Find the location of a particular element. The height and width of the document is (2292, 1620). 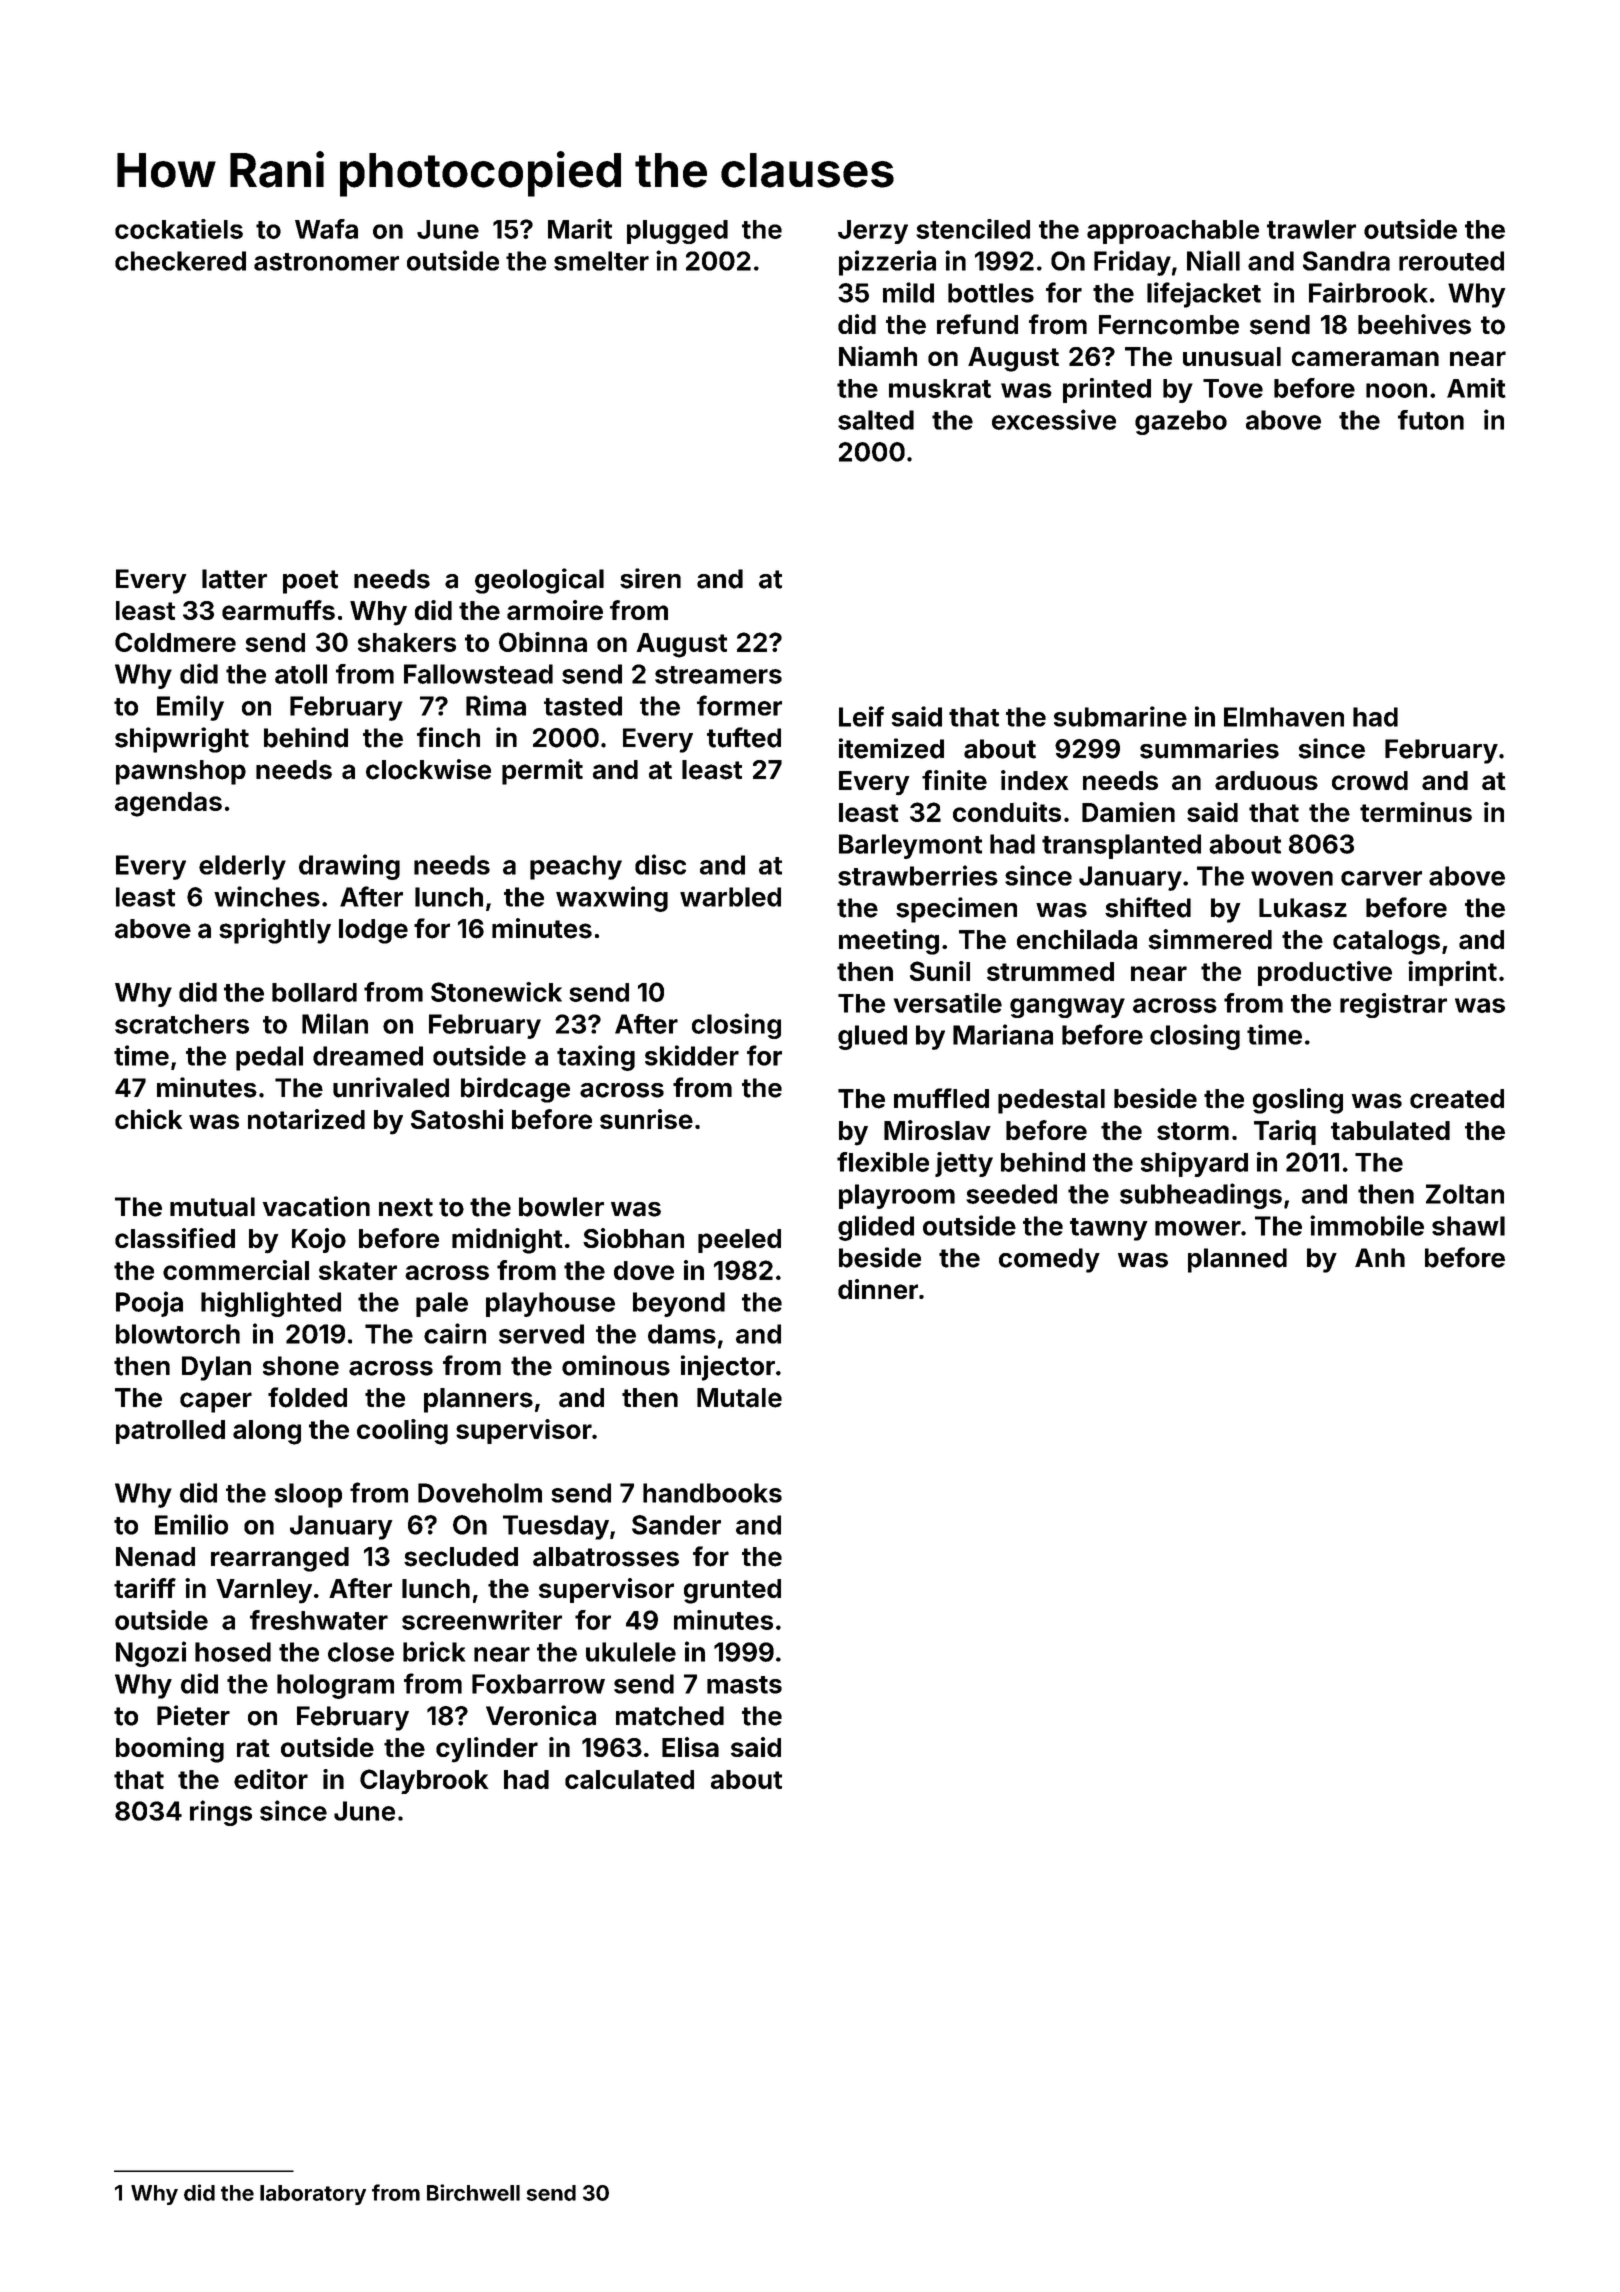

shone is located at coordinates (301, 1366).
